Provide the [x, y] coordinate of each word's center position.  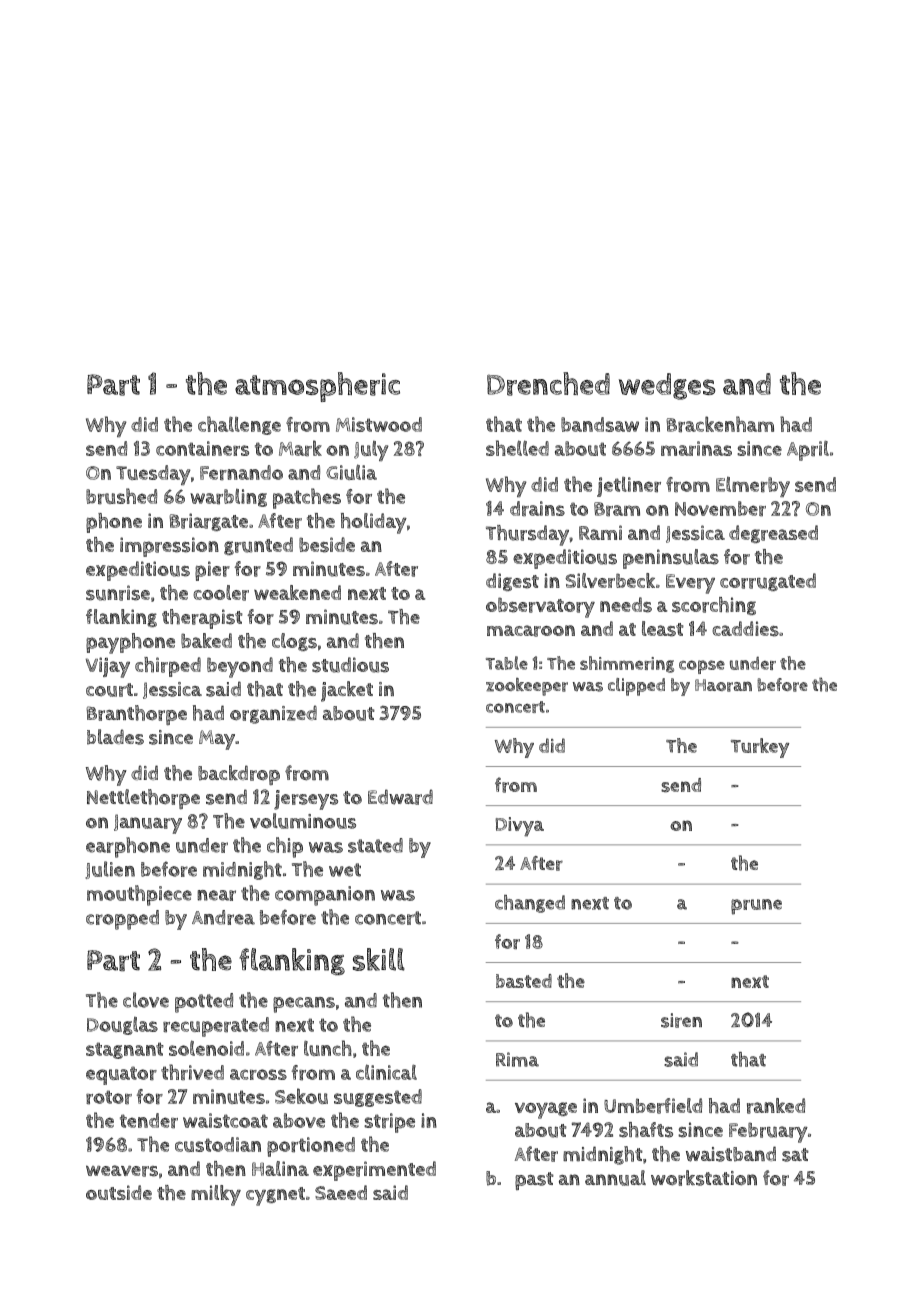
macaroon [531, 631]
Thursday [527, 535]
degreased [773, 534]
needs [626, 605]
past [534, 1181]
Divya [520, 827]
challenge [239, 425]
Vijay [108, 667]
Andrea [223, 917]
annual [615, 1178]
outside [119, 1192]
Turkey [760, 748]
